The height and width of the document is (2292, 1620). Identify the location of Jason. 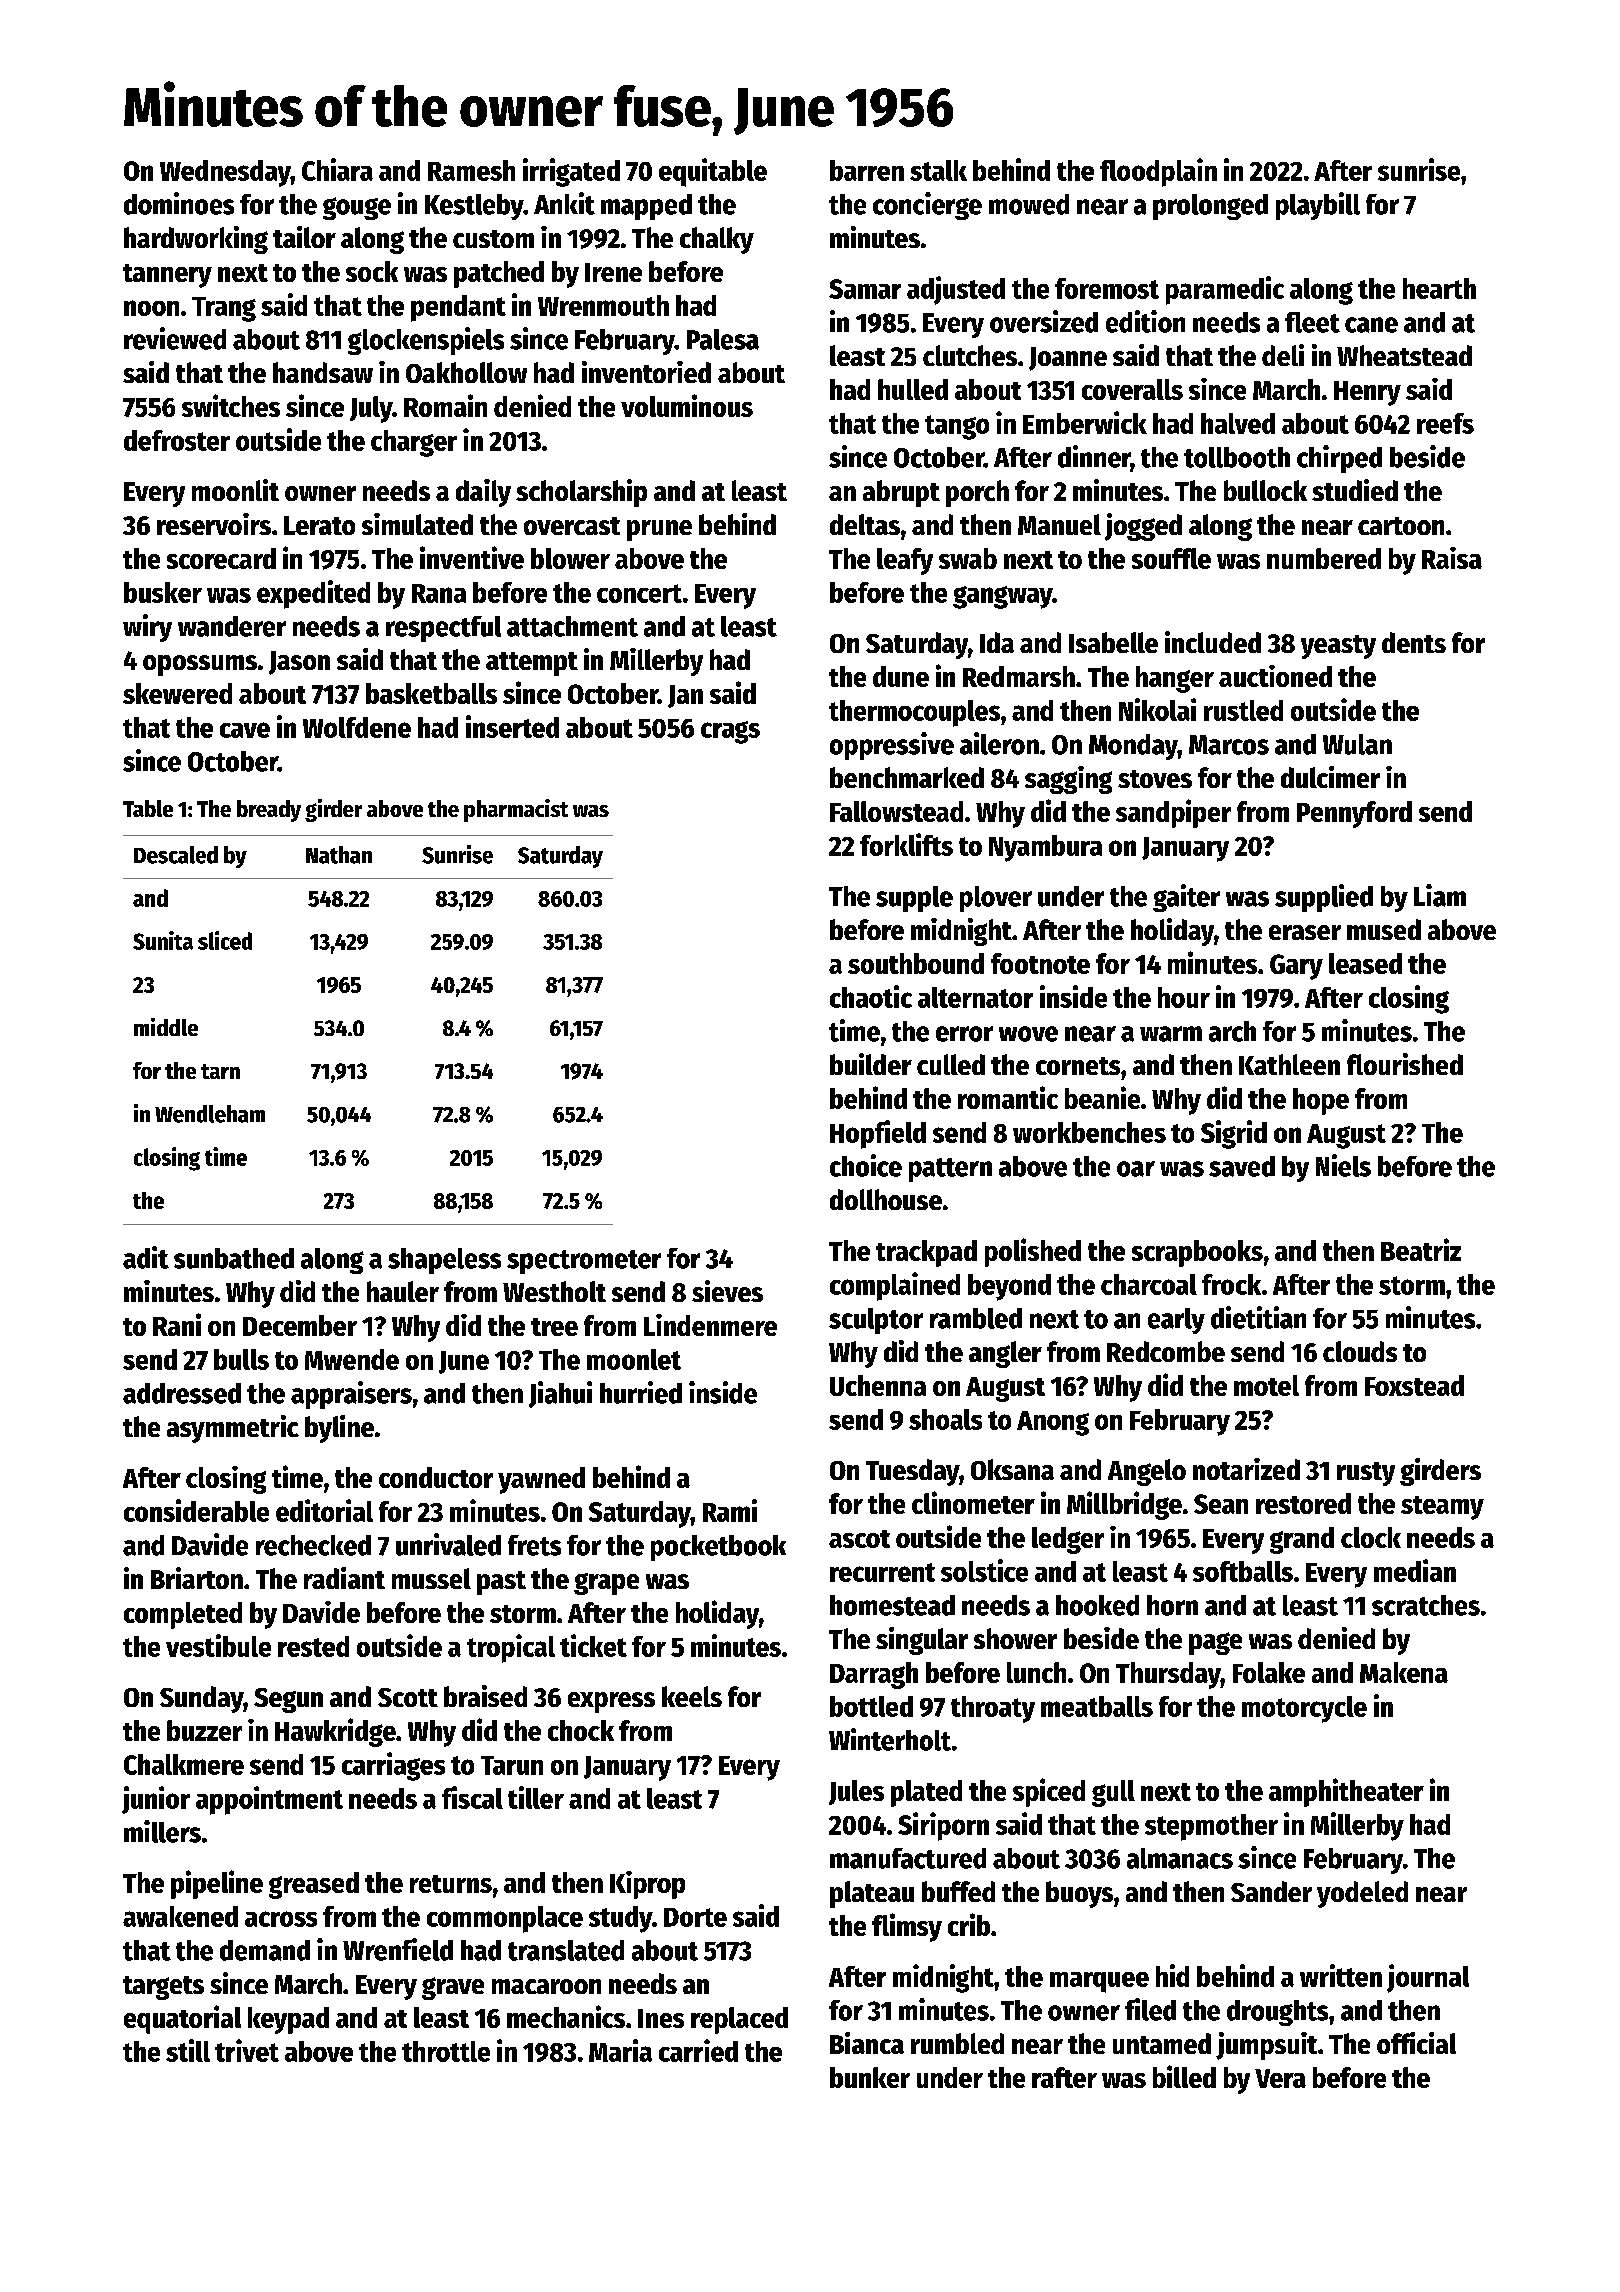
(299, 663).
